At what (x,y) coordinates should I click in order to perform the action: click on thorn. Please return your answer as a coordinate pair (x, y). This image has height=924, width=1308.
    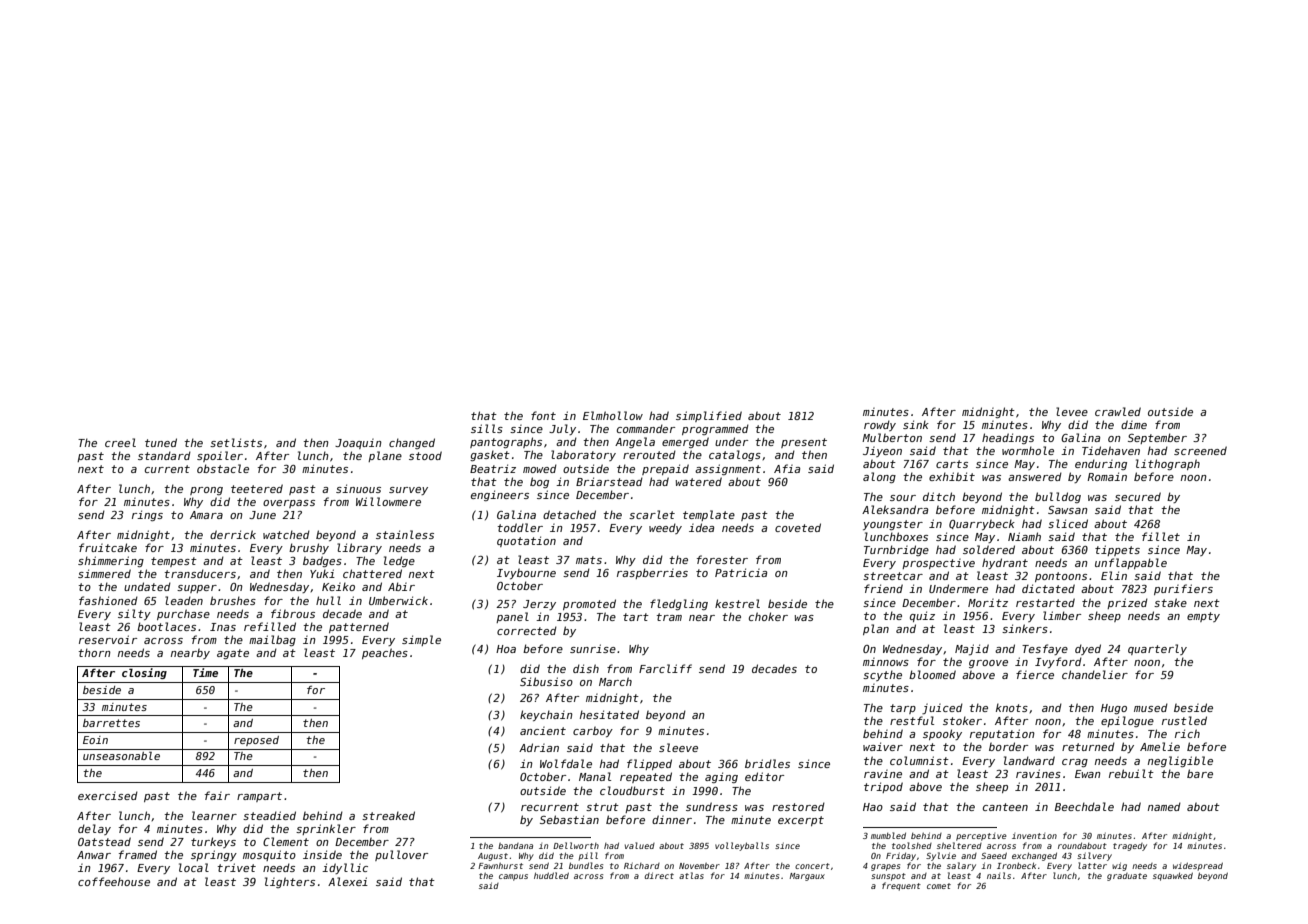
    Looking at the image, I should click on (94, 652).
